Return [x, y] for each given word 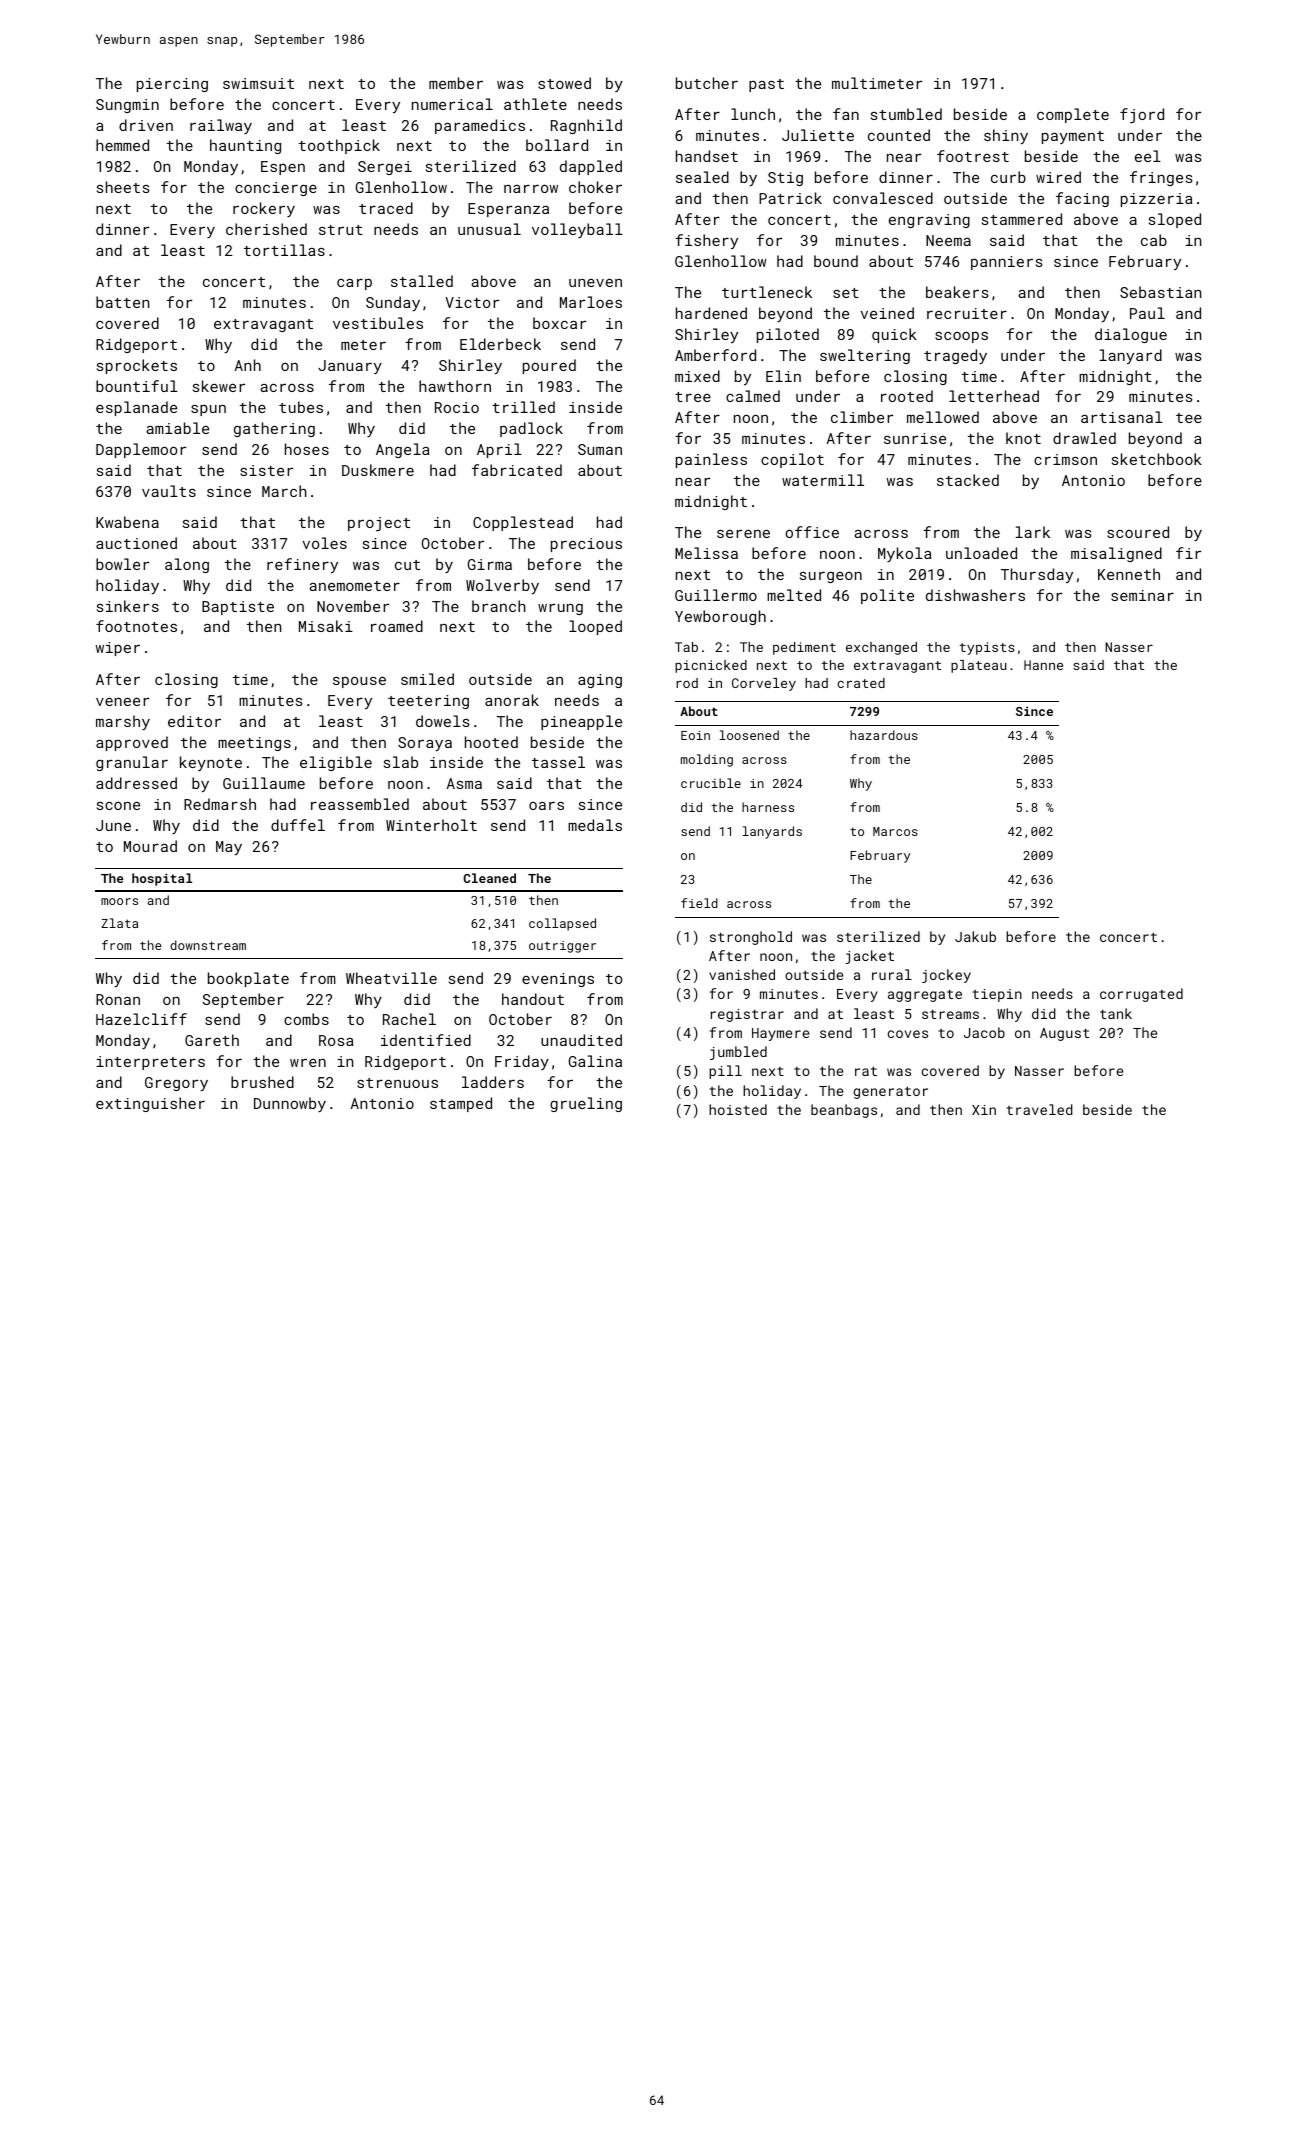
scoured [1138, 532]
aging [600, 681]
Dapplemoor [141, 450]
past [766, 85]
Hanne [1043, 665]
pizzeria [1156, 200]
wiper [118, 649]
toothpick [339, 146]
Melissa [706, 553]
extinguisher [150, 1104]
